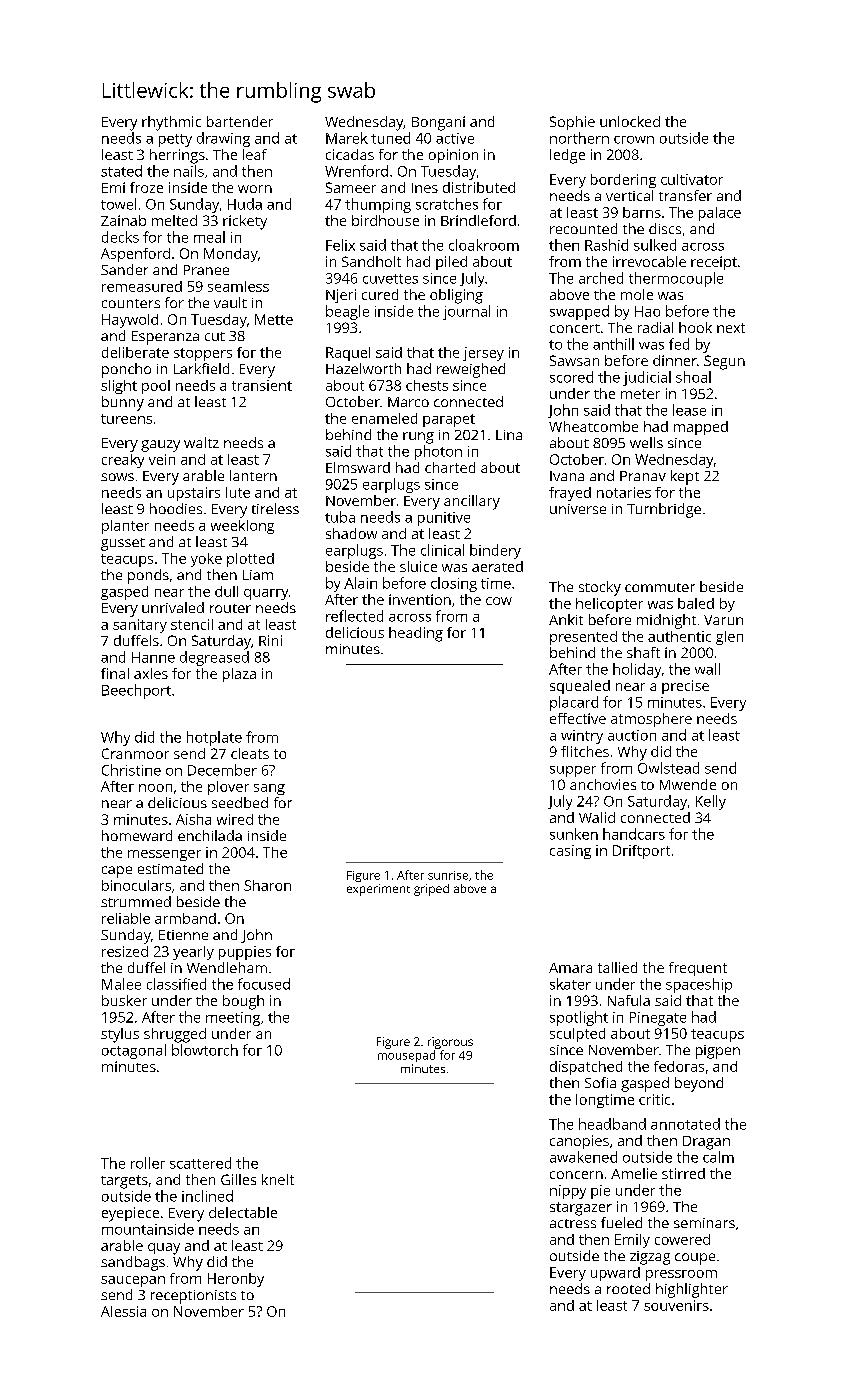  What do you see at coordinates (390, 138) in the screenshot?
I see `tuned` at bounding box center [390, 138].
